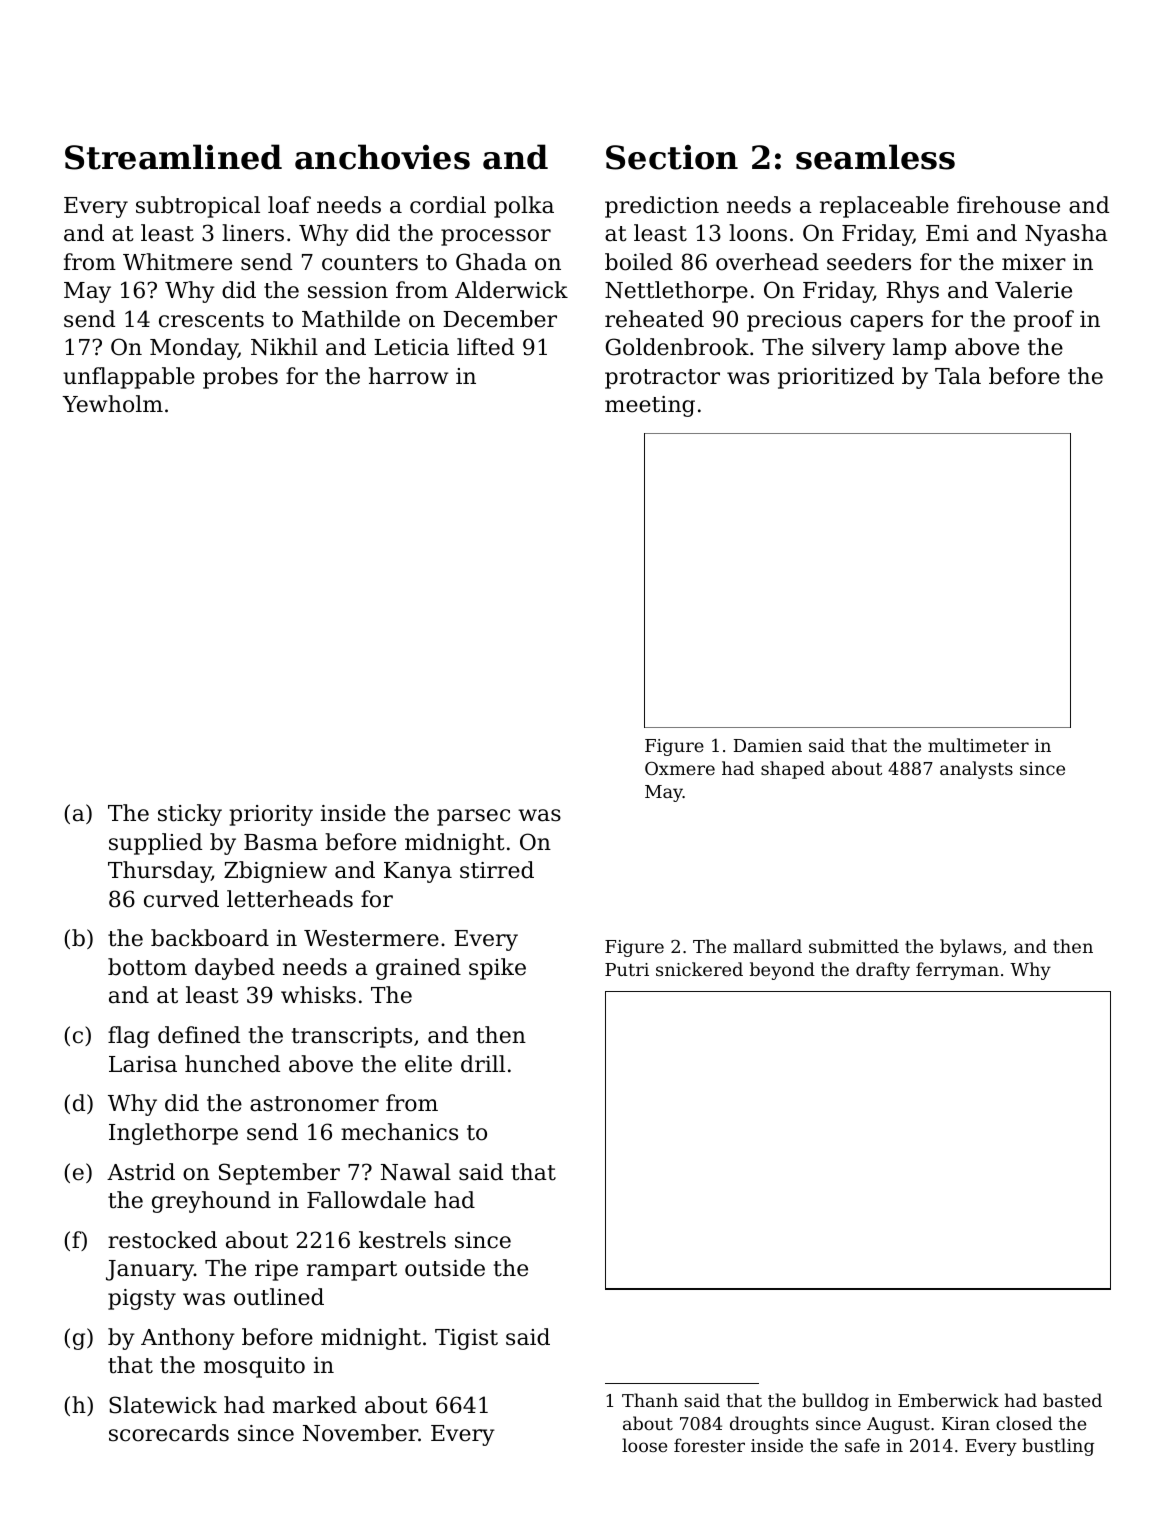 Image resolution: width=1174 pixels, height=1519 pixels. I want to click on meeting, so click(650, 406).
